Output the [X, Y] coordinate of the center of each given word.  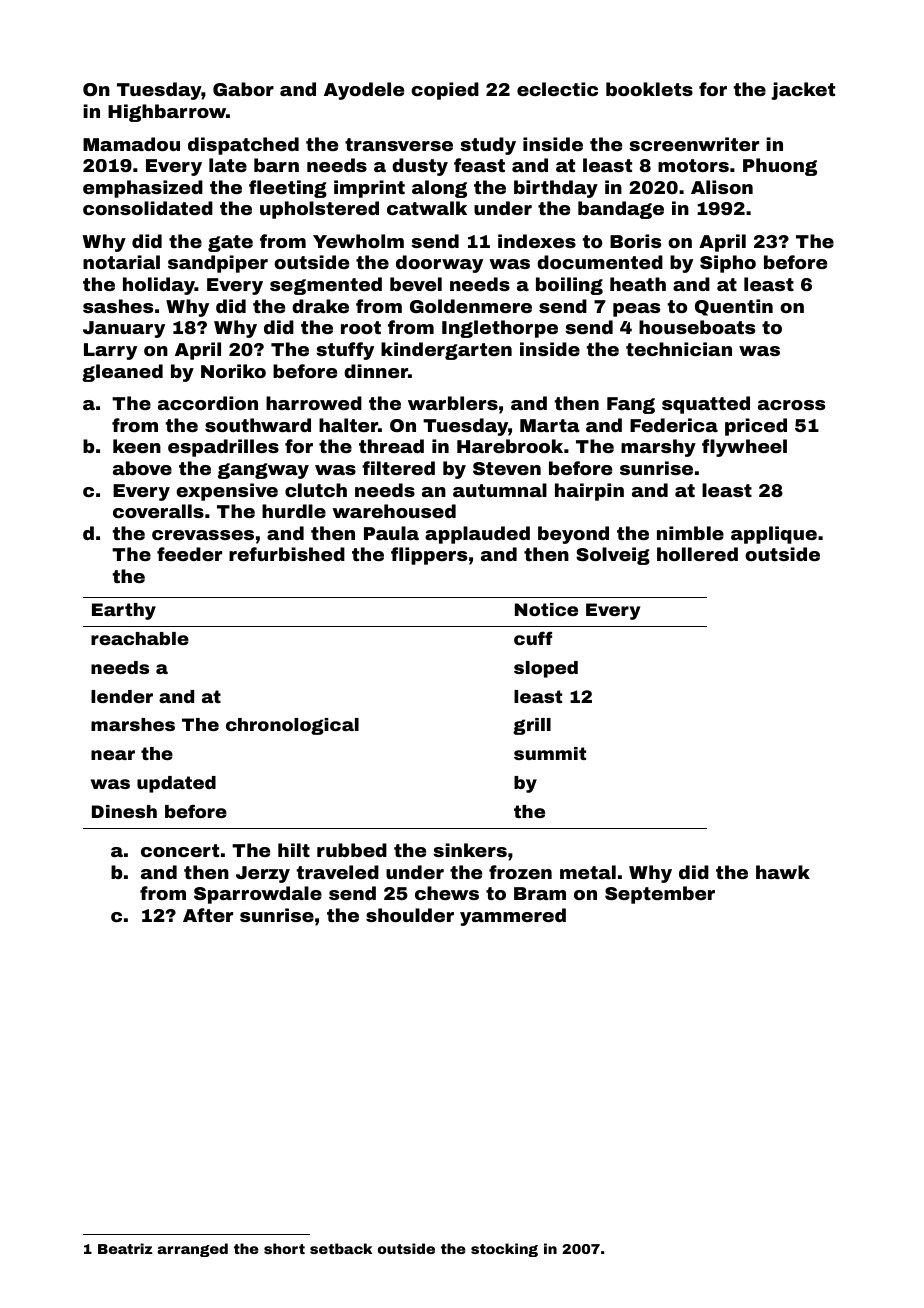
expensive [227, 492]
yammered [513, 917]
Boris [635, 241]
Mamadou [131, 144]
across [791, 405]
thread [391, 446]
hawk [783, 872]
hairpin [589, 492]
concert [180, 850]
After [208, 915]
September [660, 895]
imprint [369, 189]
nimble [690, 533]
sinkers [470, 850]
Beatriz [125, 1248]
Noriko [233, 371]
